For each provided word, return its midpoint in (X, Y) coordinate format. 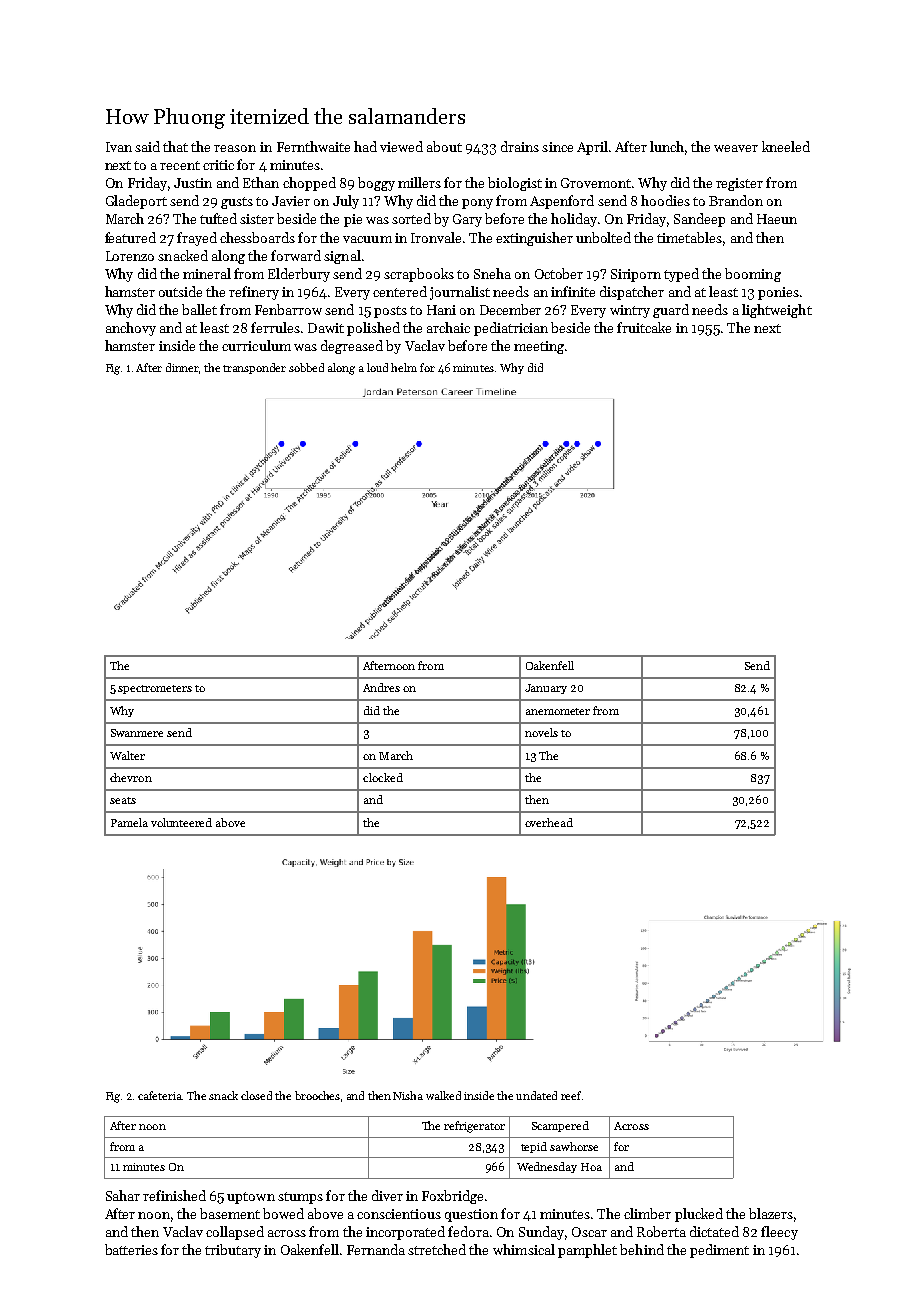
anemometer (558, 711)
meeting (539, 347)
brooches (317, 1095)
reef (571, 1095)
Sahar (123, 1195)
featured (130, 237)
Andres (381, 687)
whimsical (524, 1249)
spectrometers (155, 689)
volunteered (181, 822)
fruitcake (644, 327)
